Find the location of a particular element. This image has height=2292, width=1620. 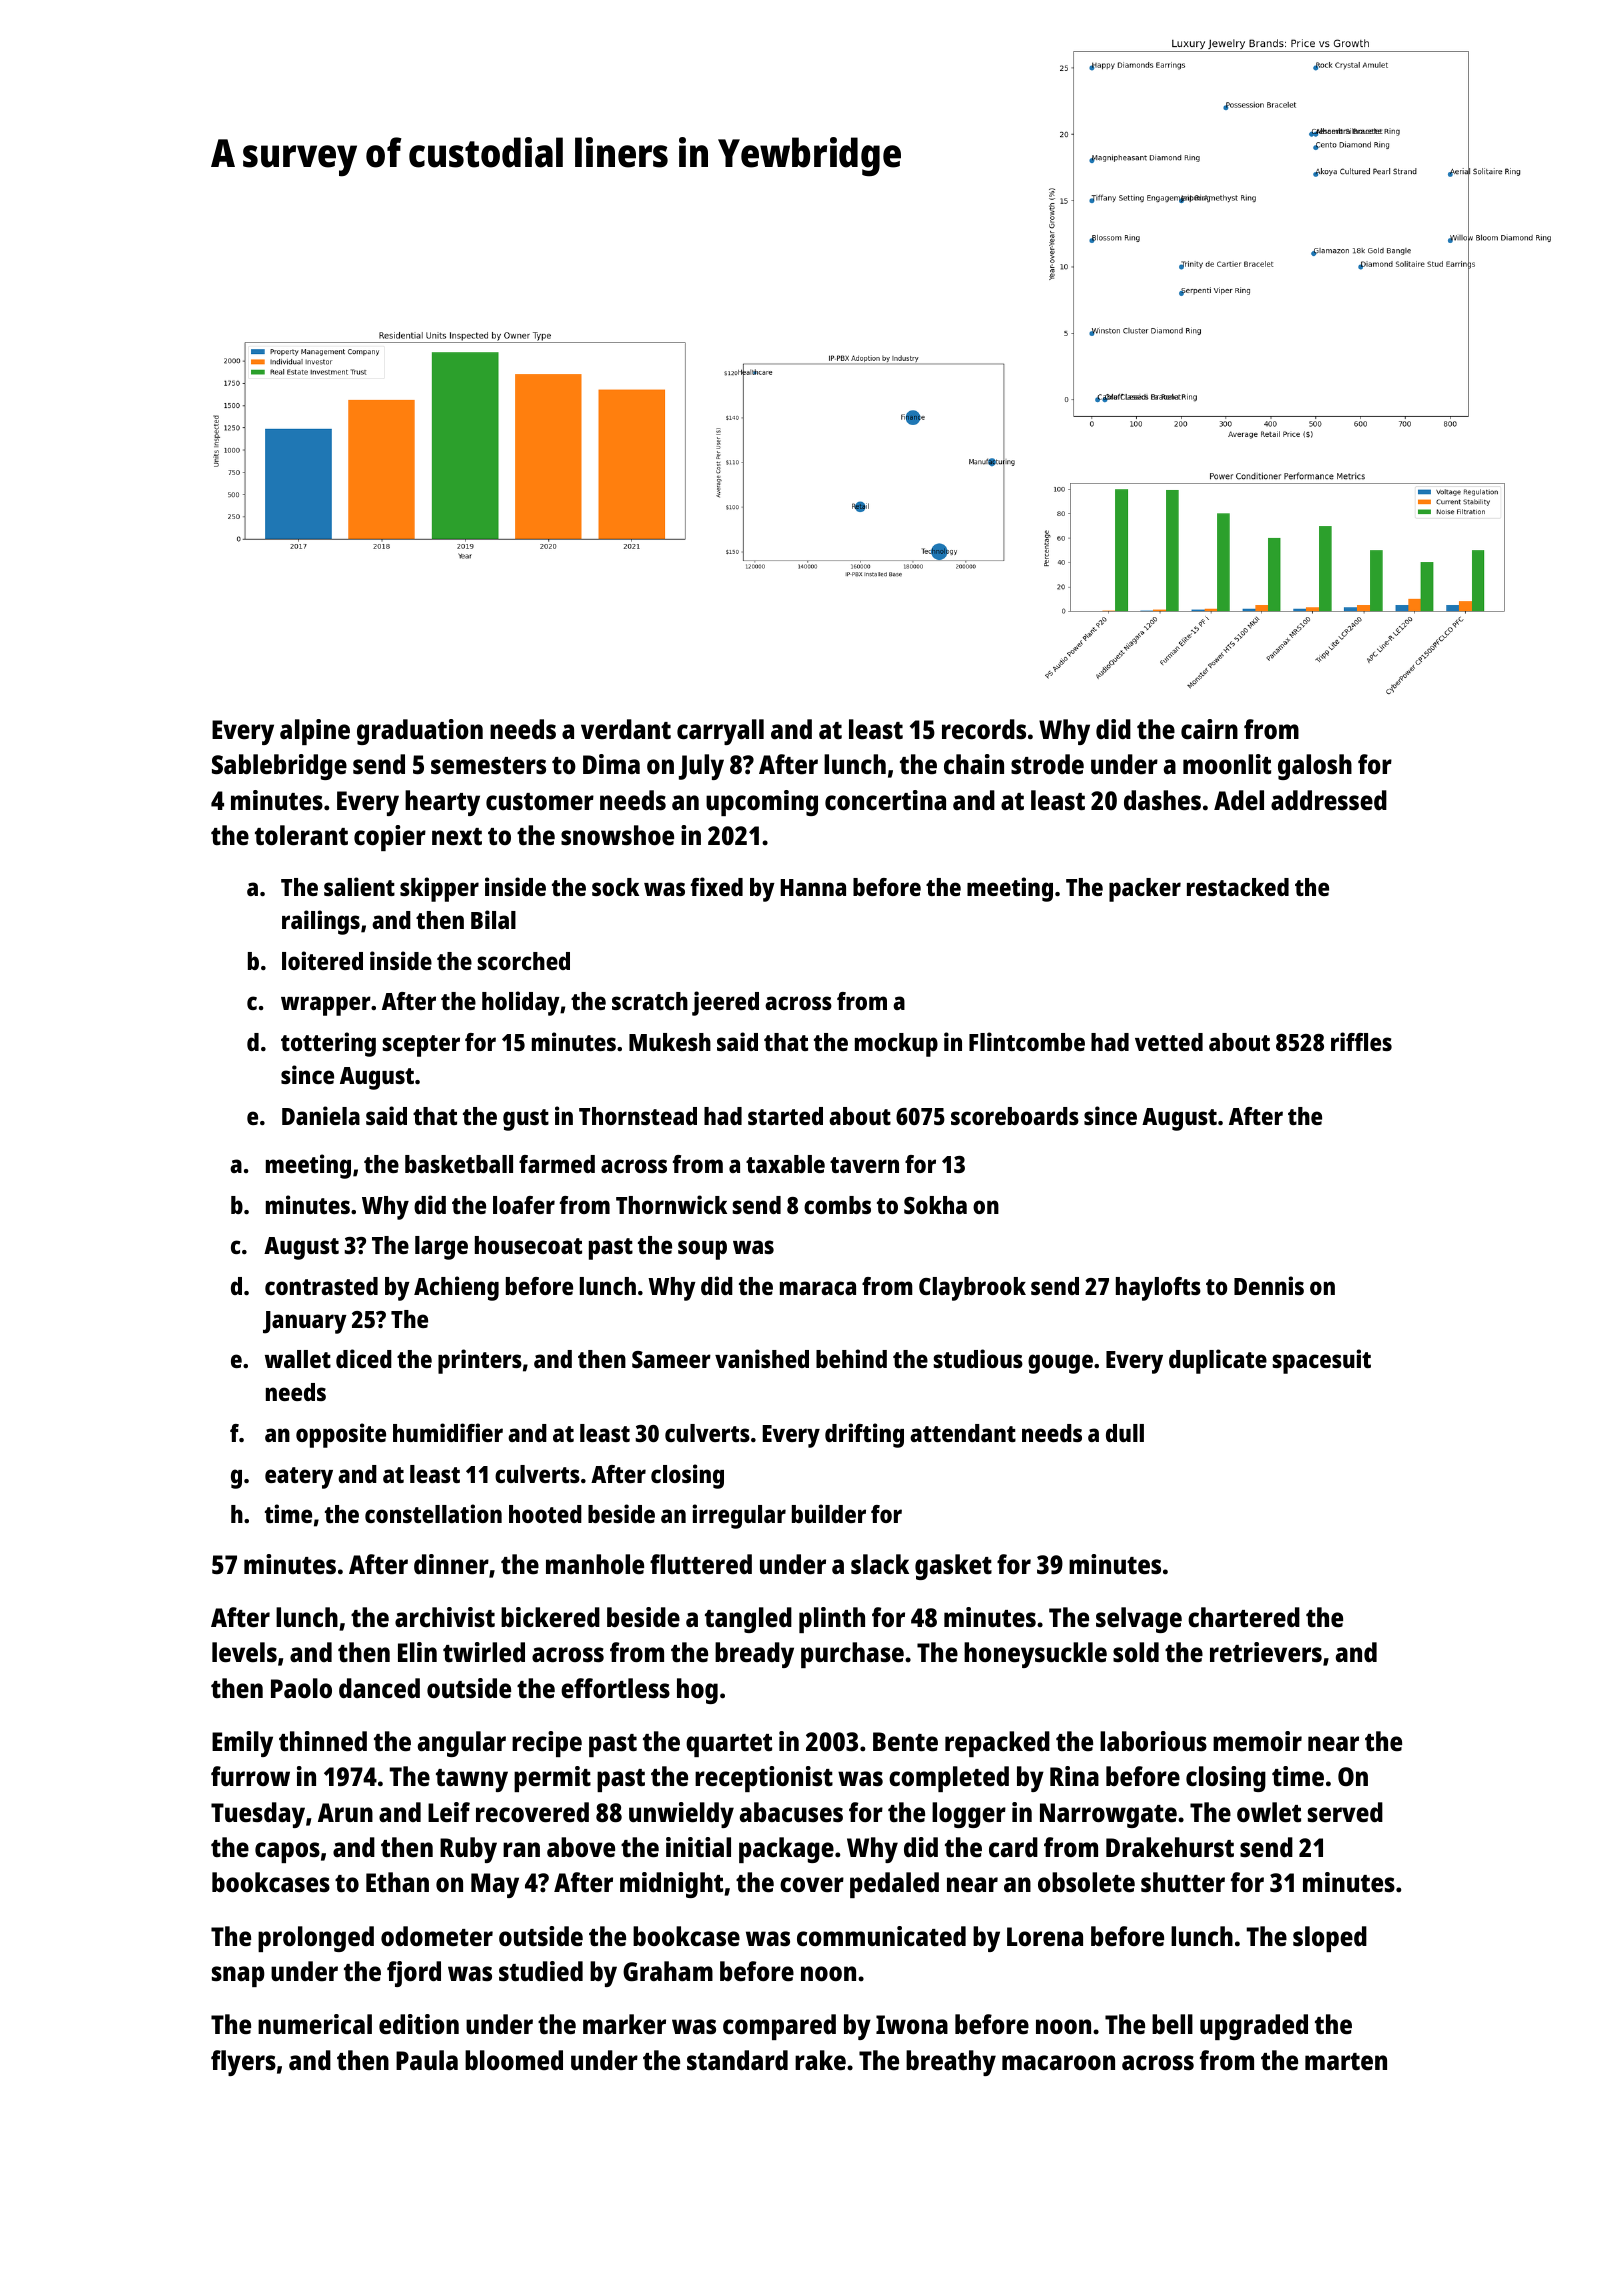

standard is located at coordinates (737, 2060).
